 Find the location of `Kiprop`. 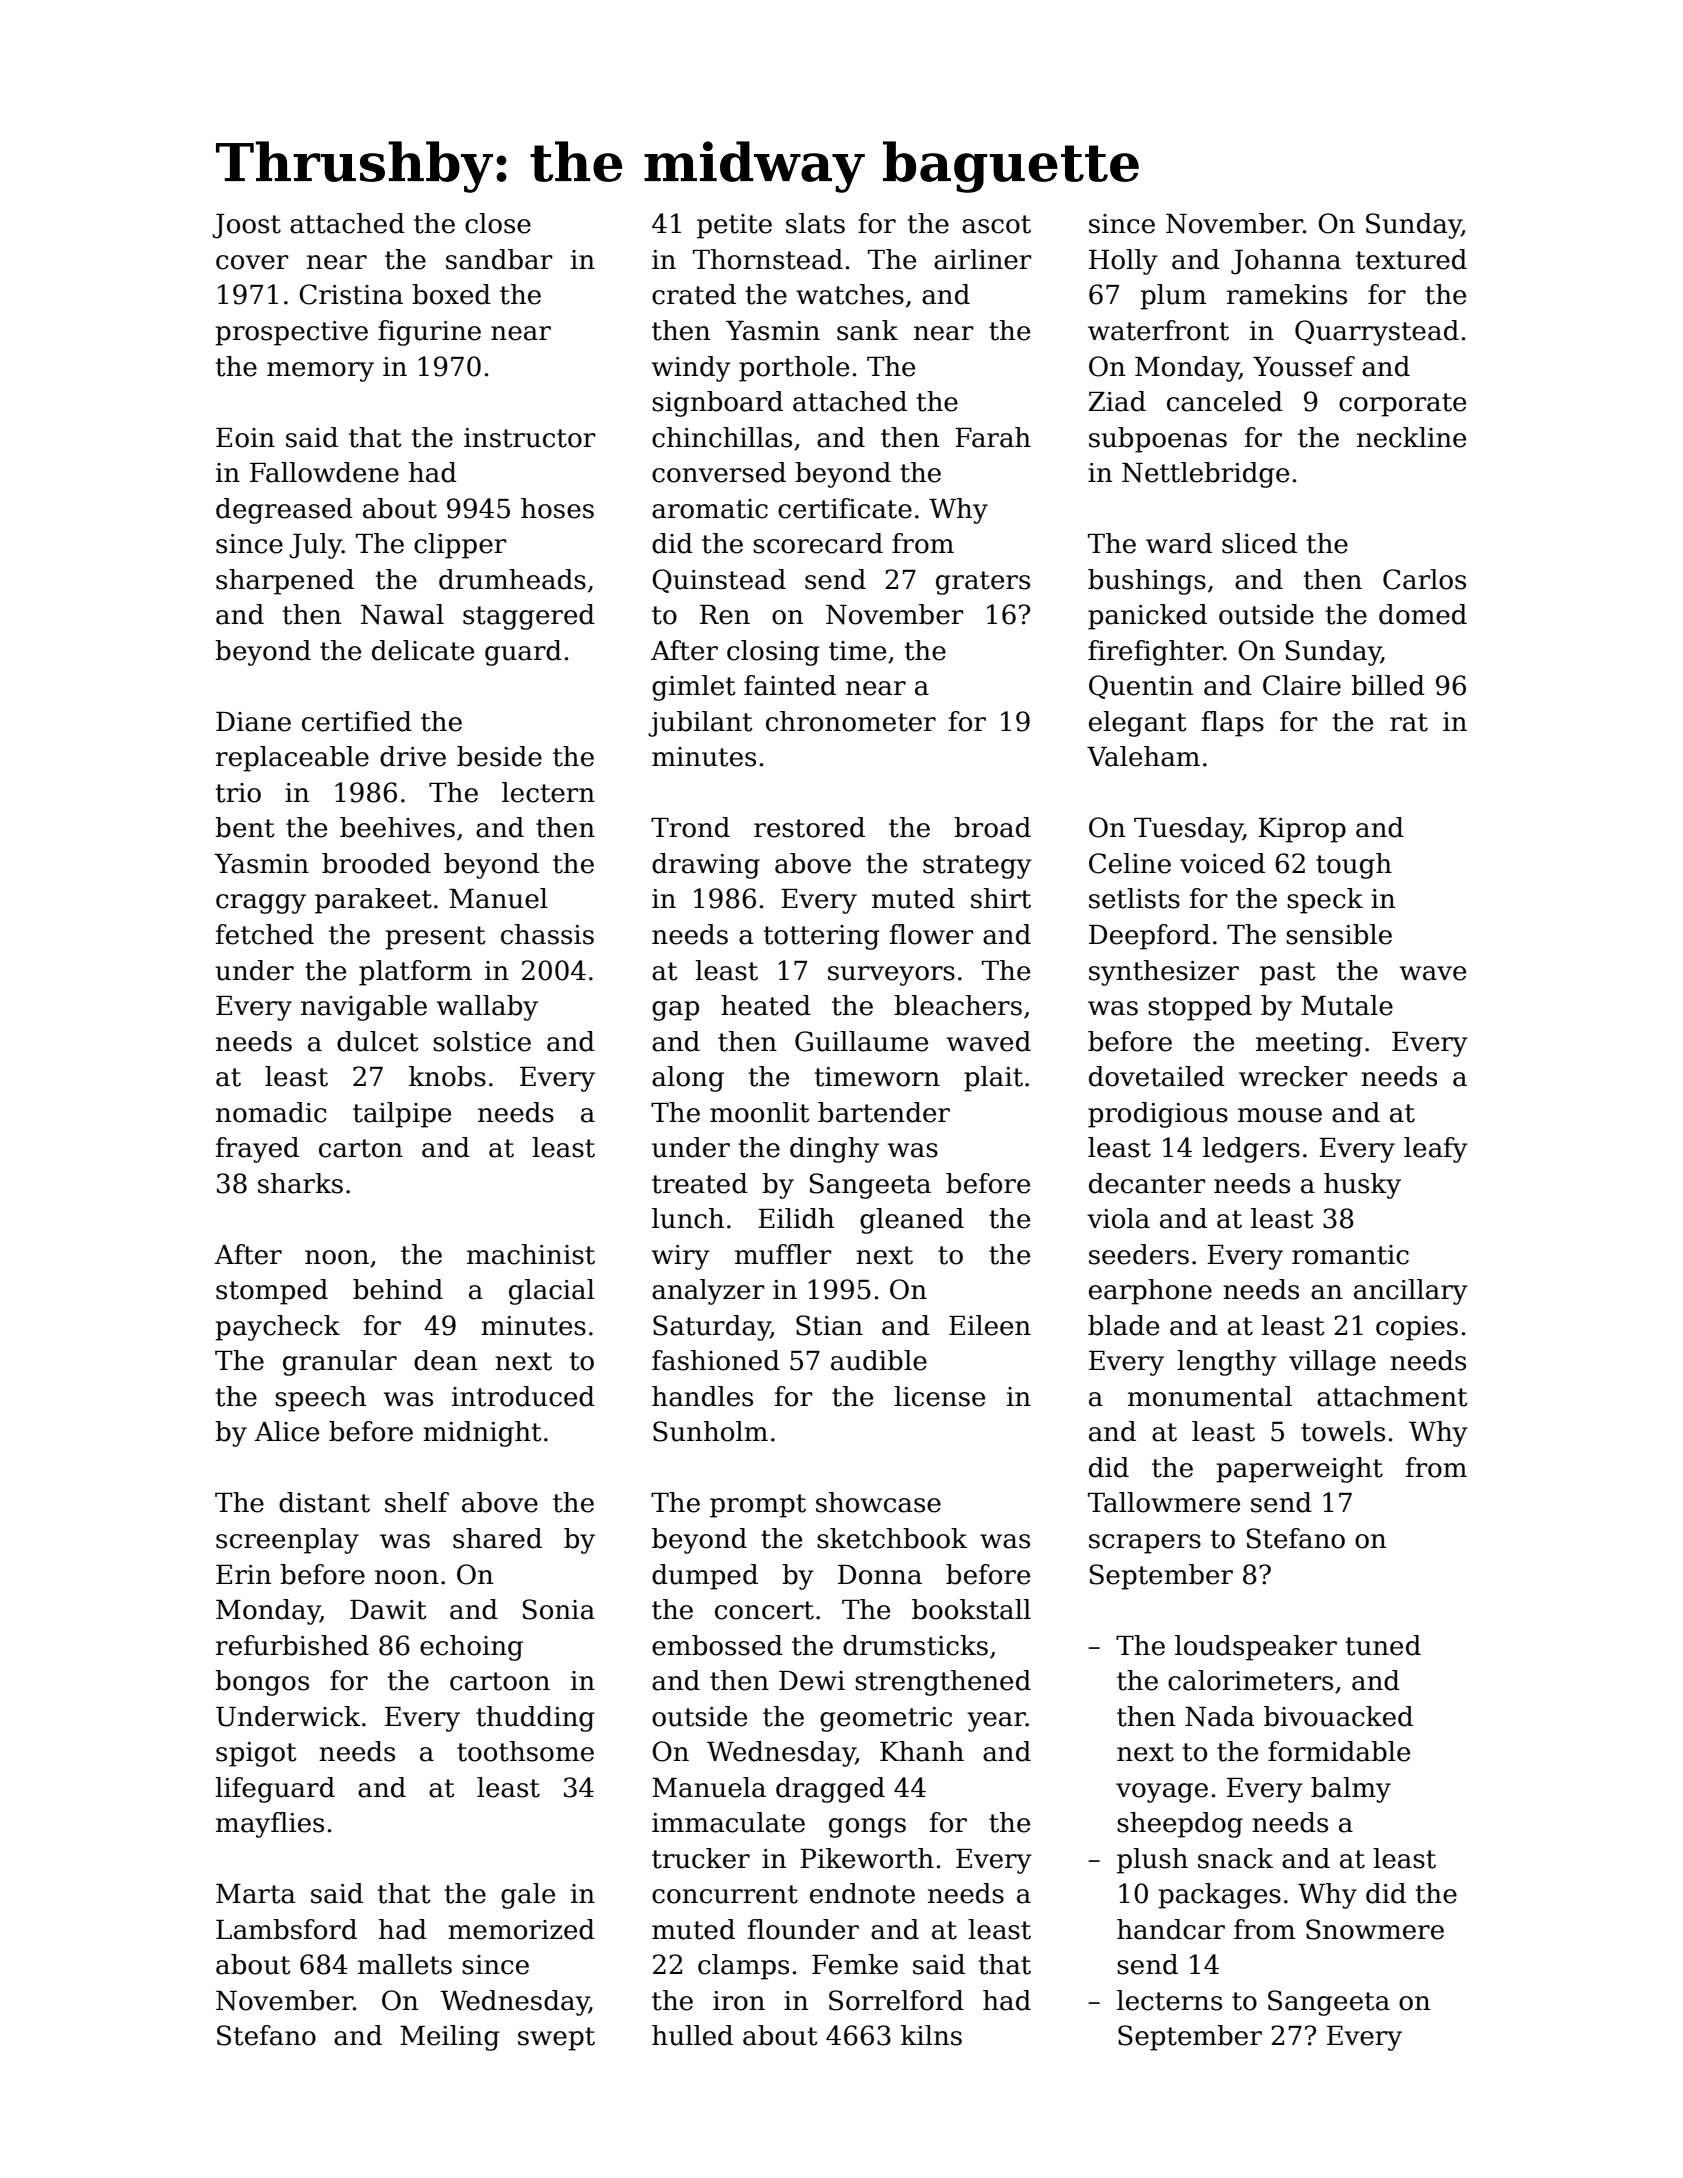

Kiprop is located at coordinates (1302, 830).
